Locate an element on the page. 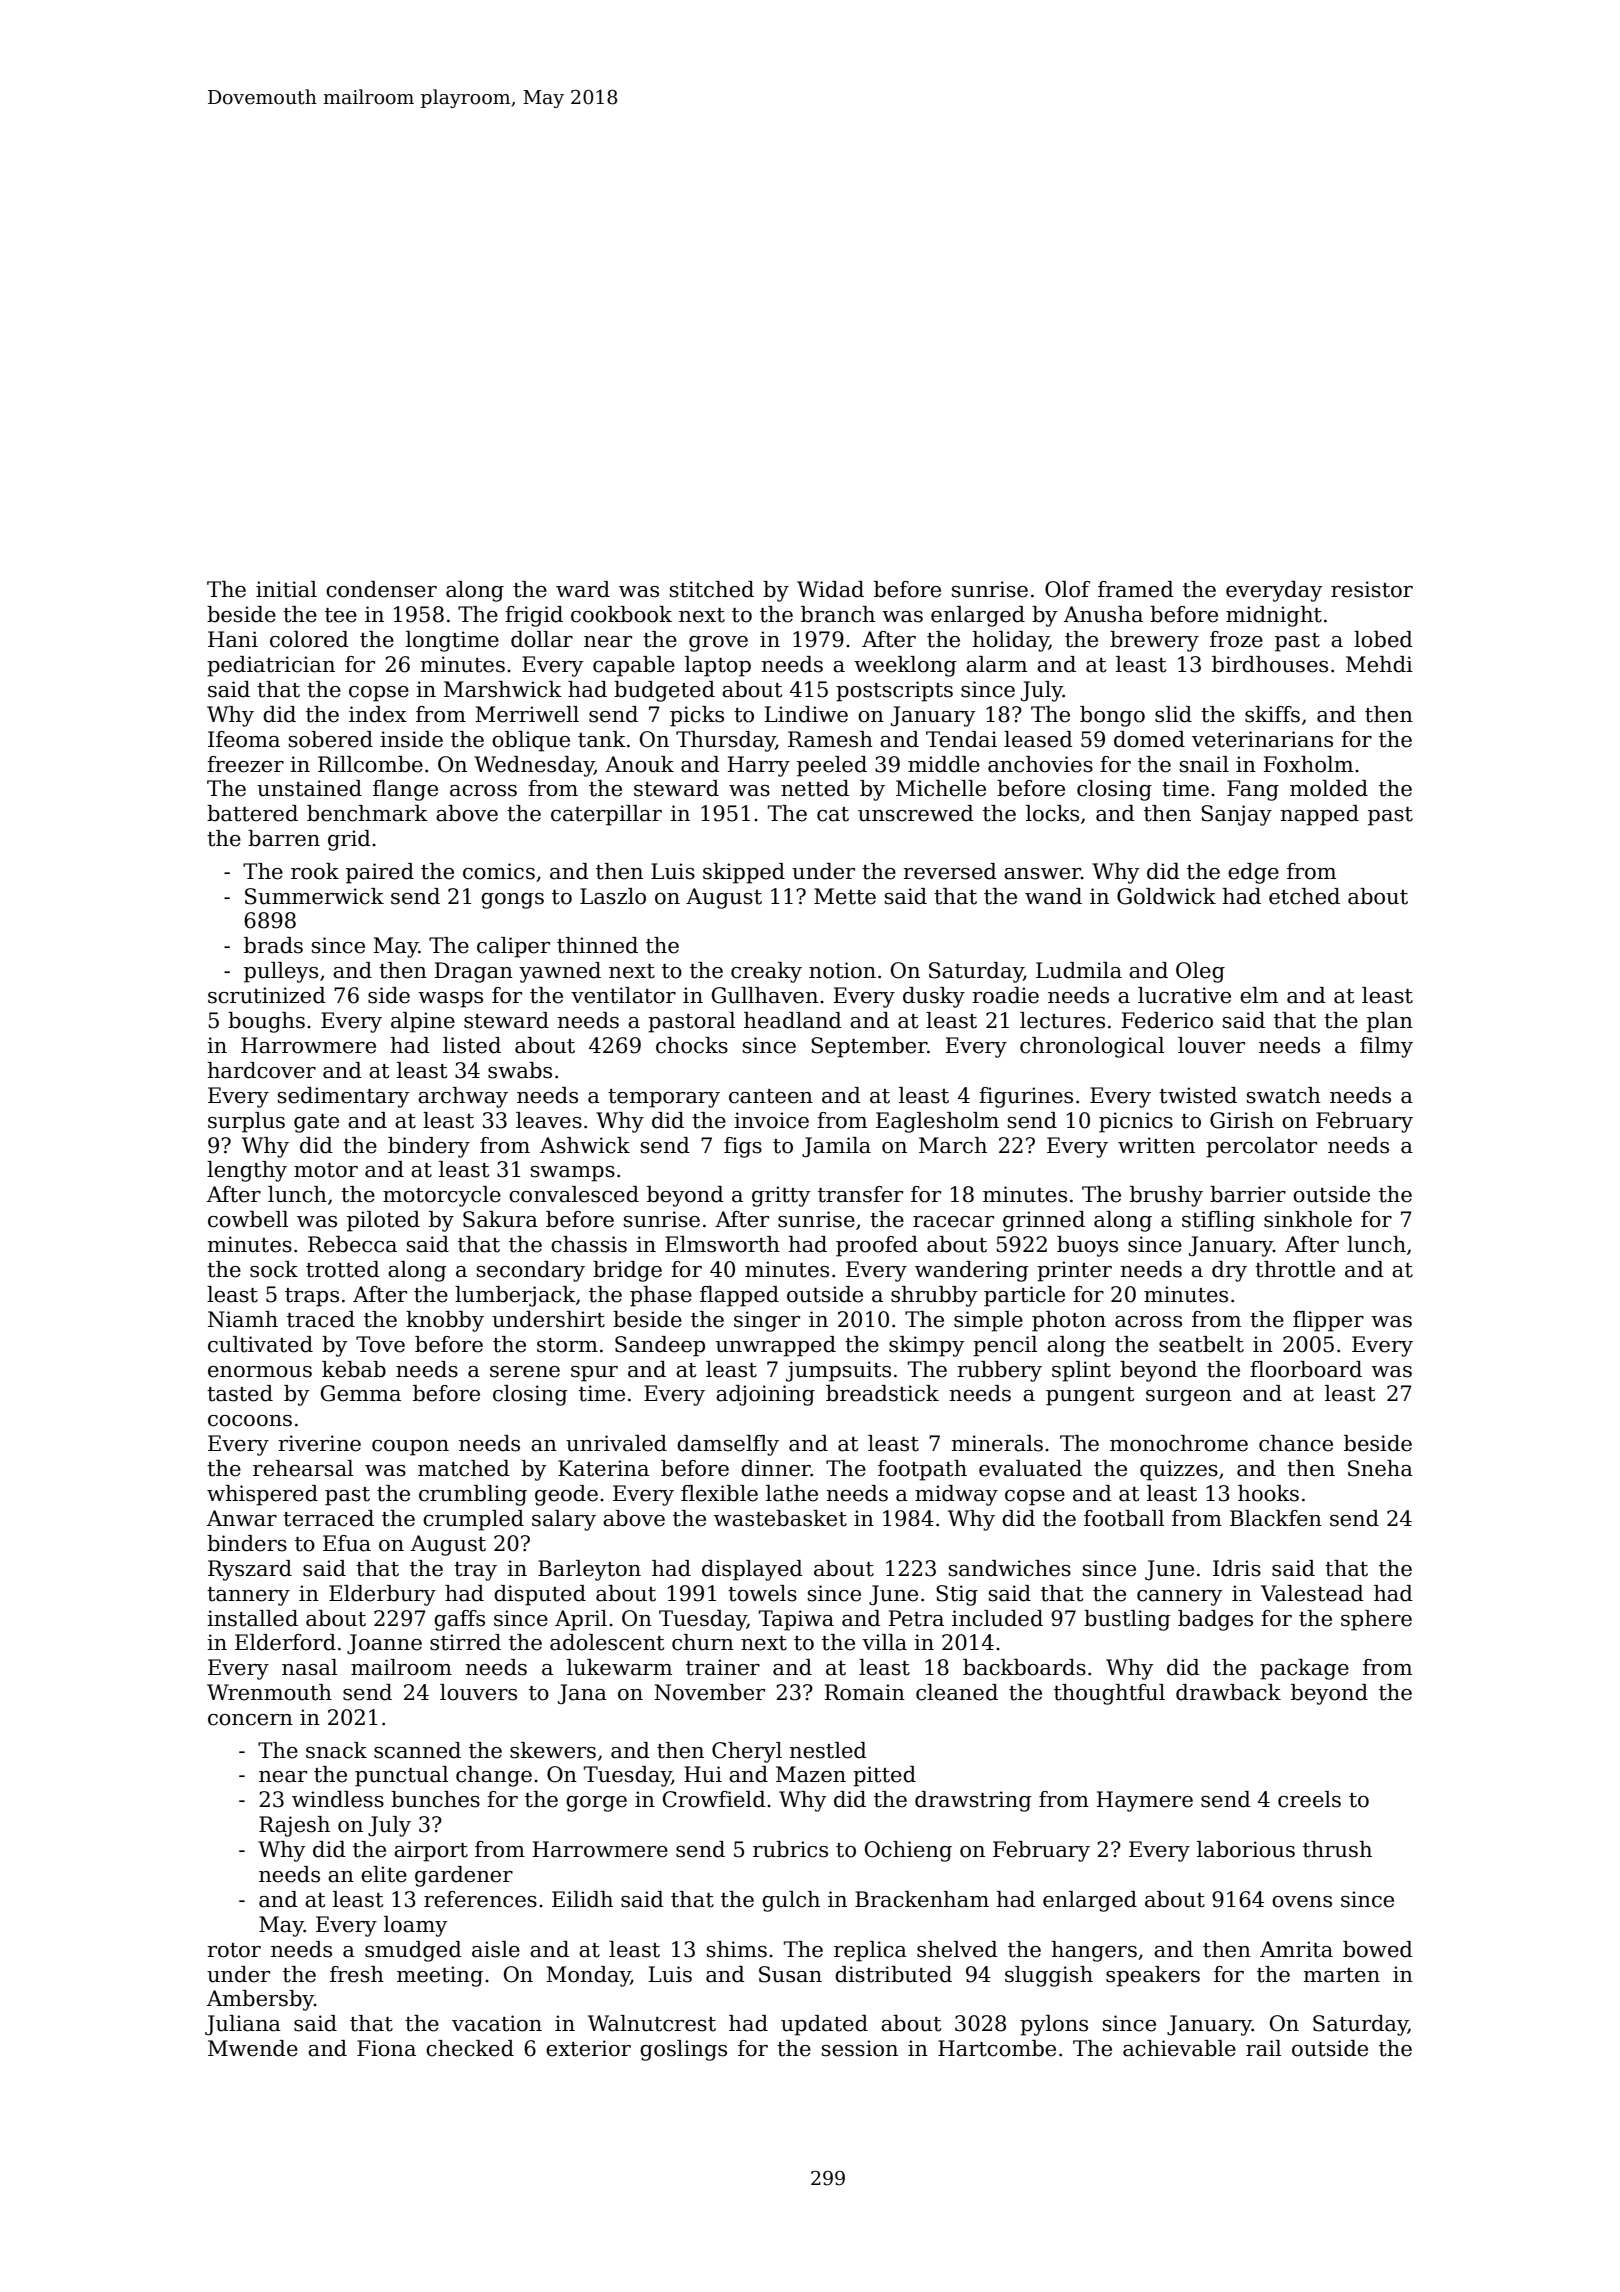 Image resolution: width=1620 pixels, height=2292 pixels. gate is located at coordinates (316, 1123).
